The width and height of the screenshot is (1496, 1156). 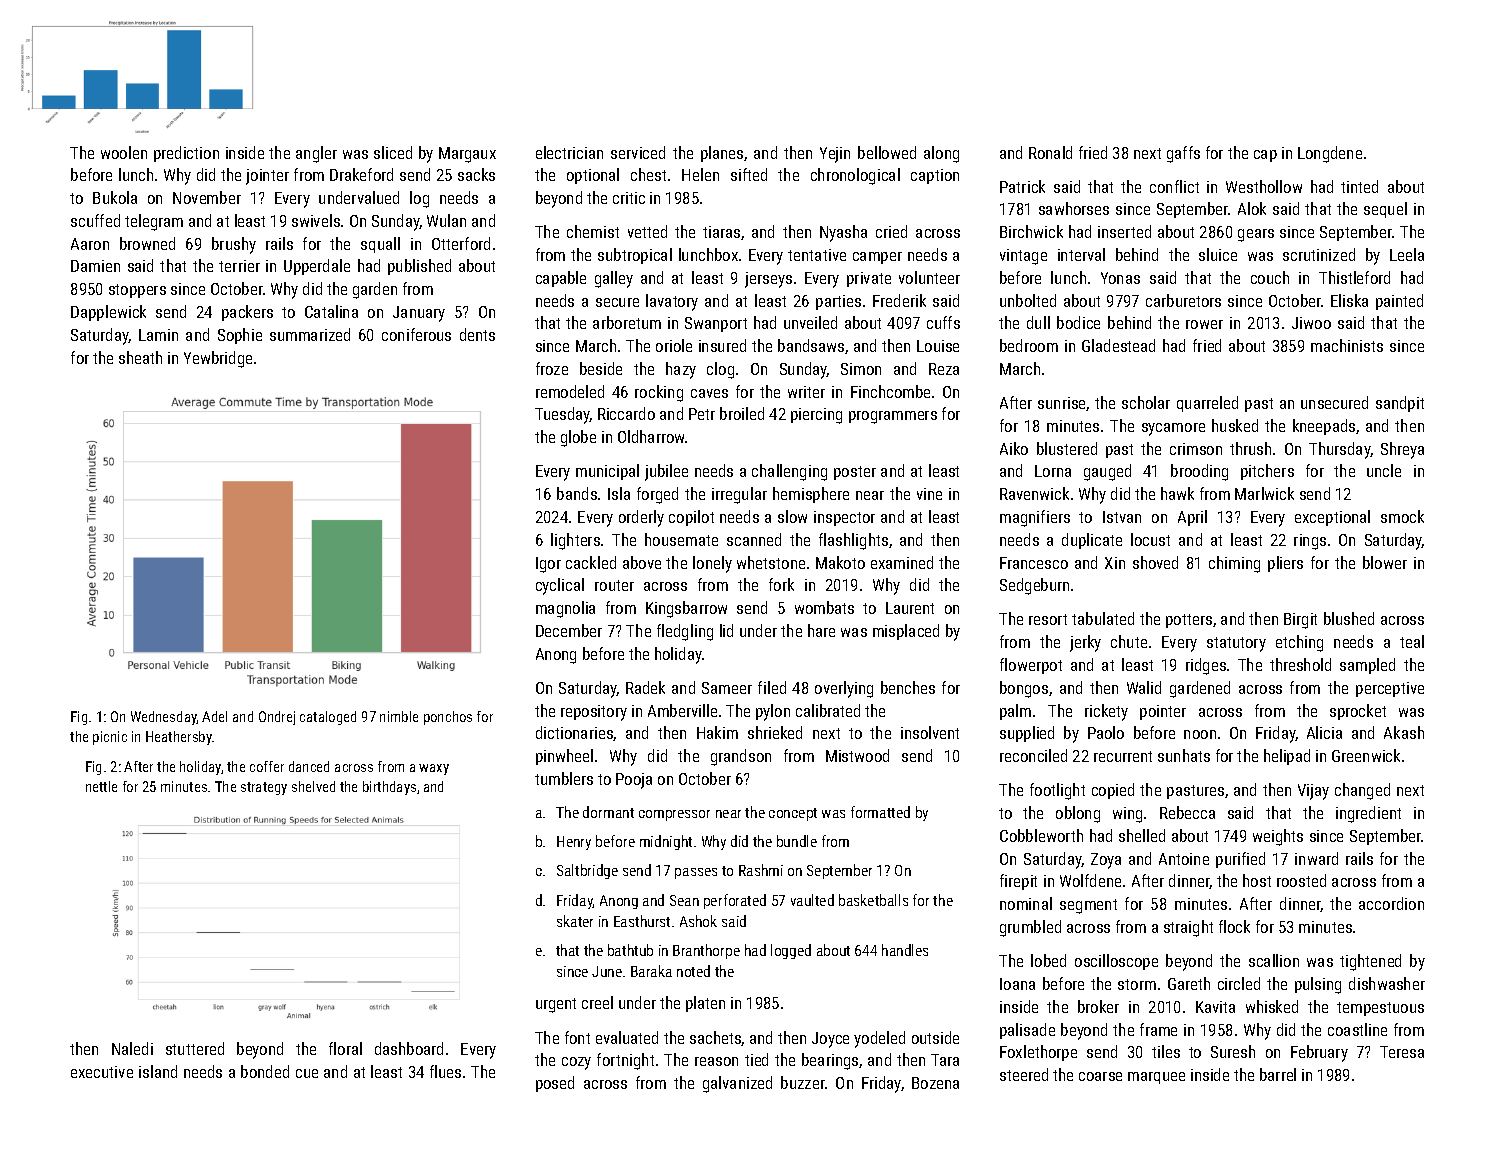 What do you see at coordinates (575, 733) in the screenshot?
I see `dictionaries` at bounding box center [575, 733].
